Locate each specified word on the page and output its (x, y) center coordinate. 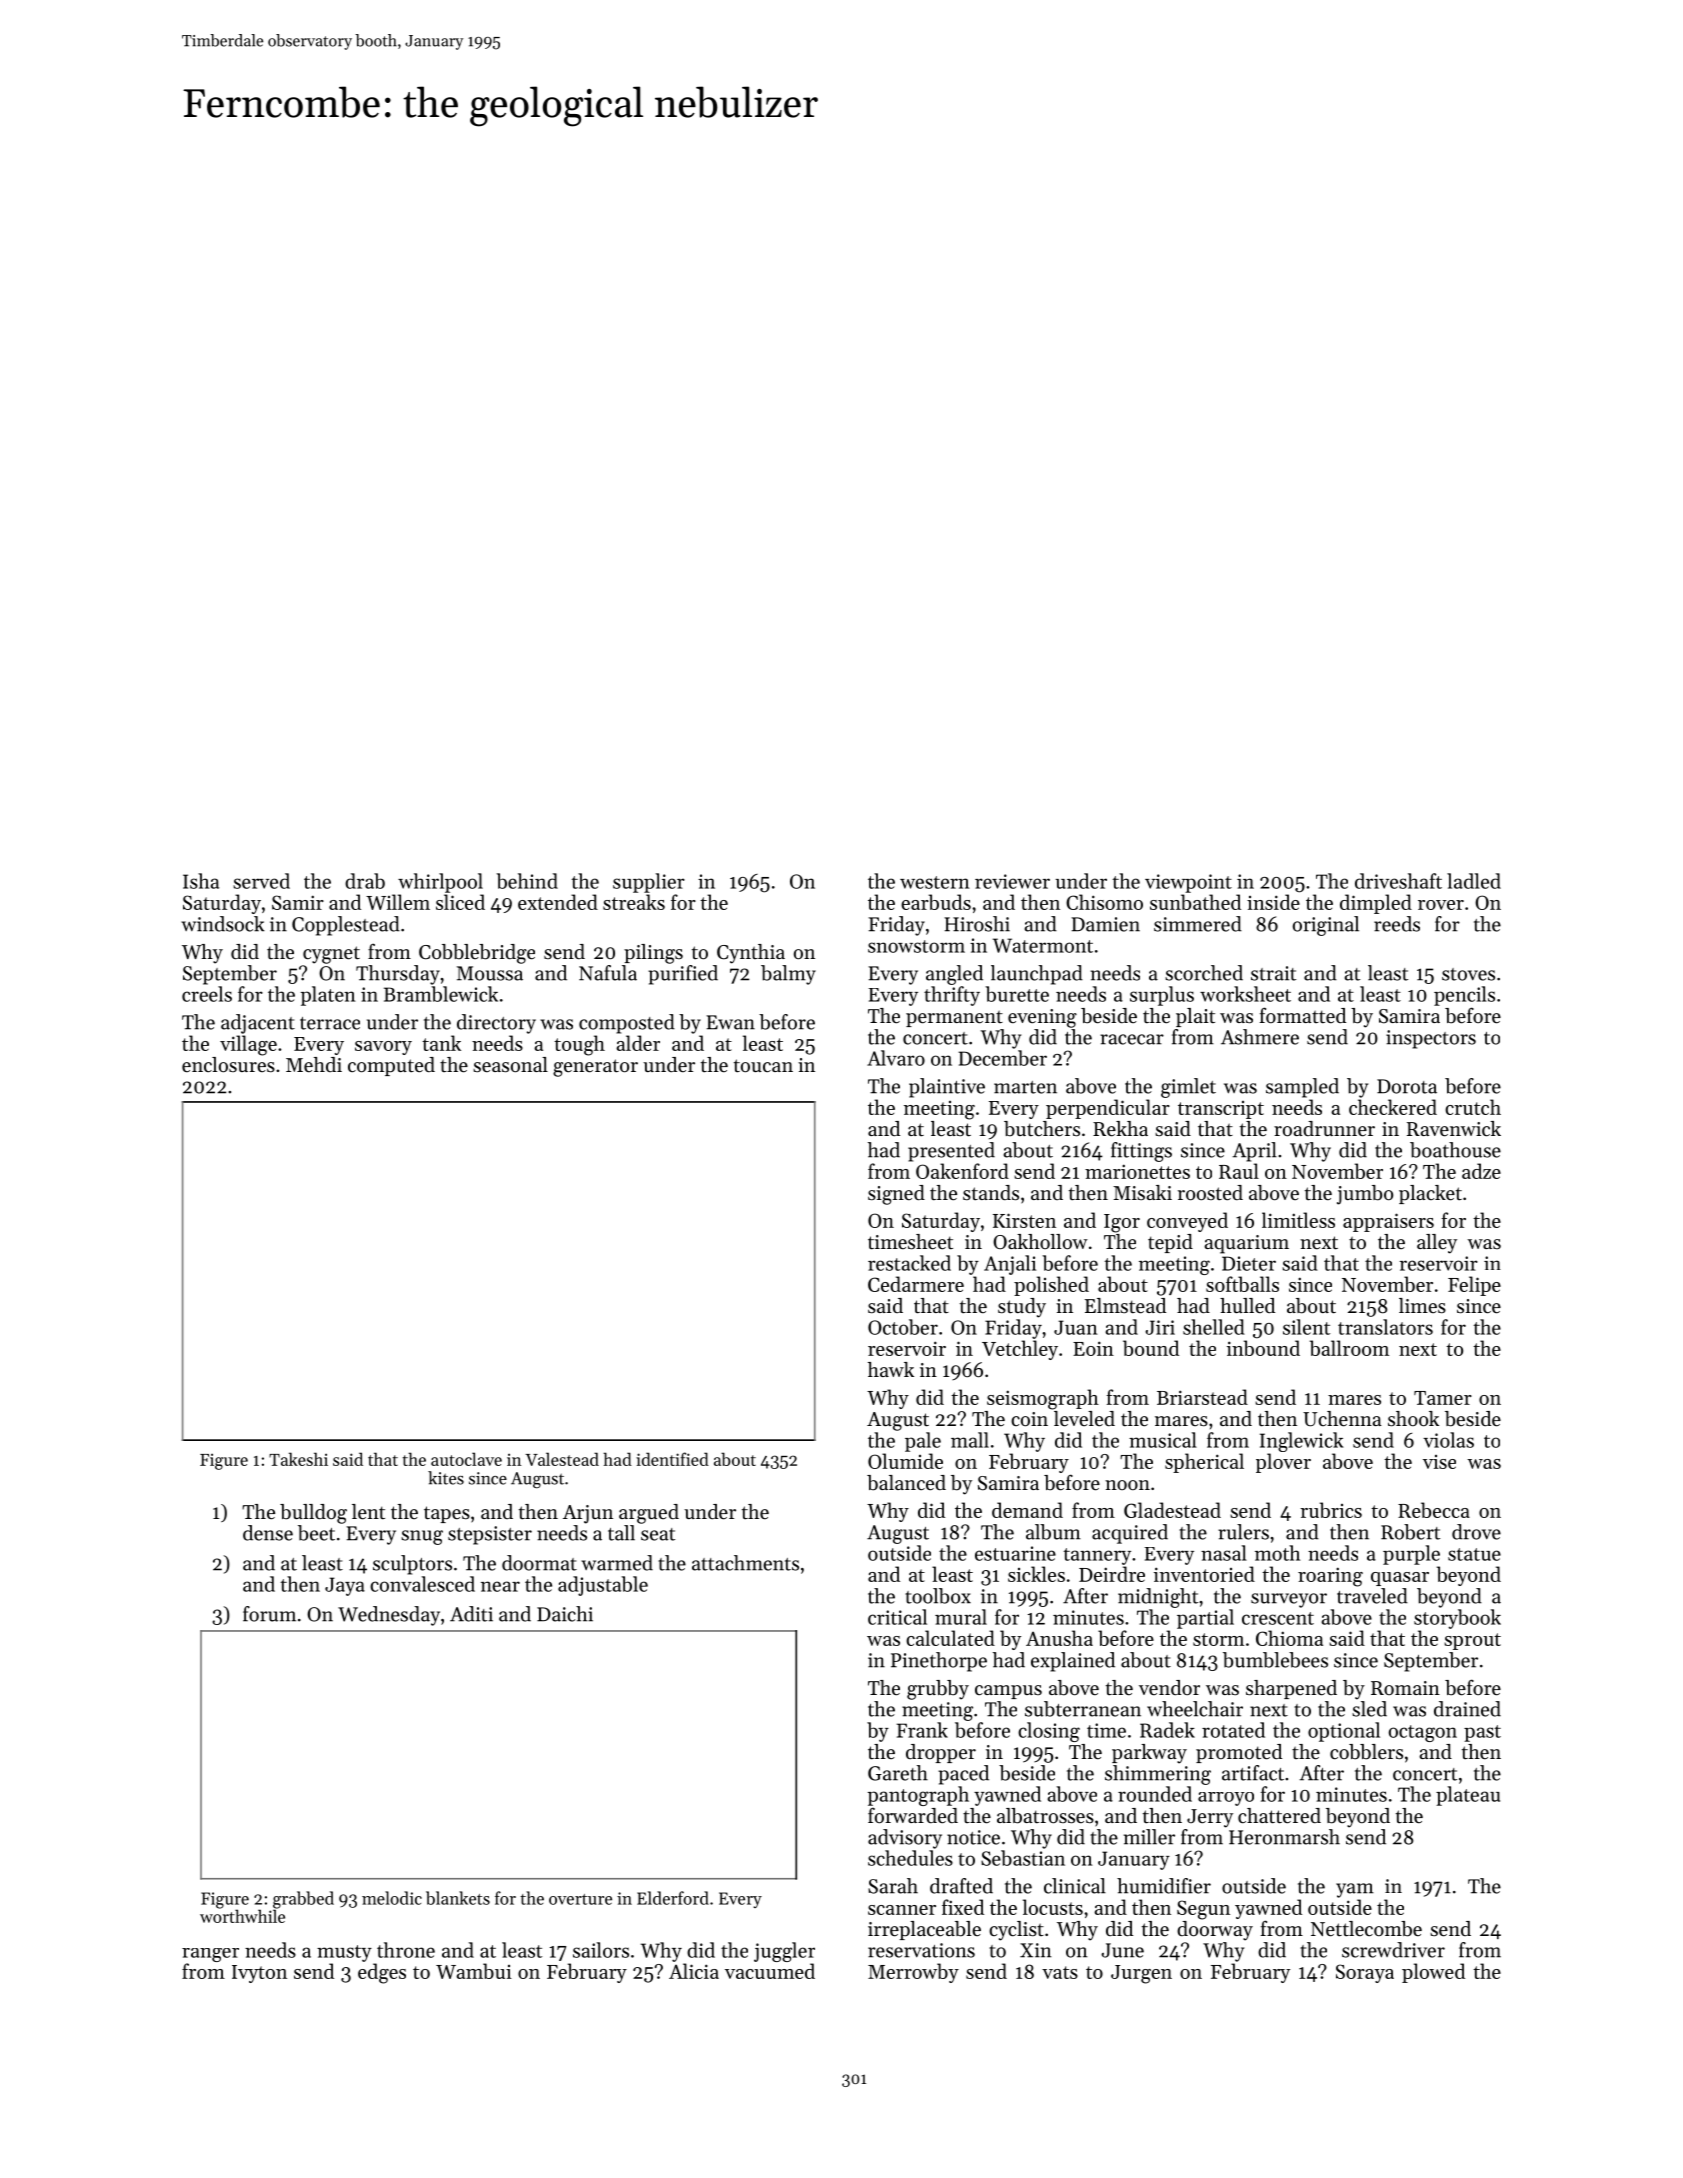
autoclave (466, 1459)
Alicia (694, 1971)
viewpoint (1188, 883)
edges (382, 1973)
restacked (909, 1263)
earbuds (936, 902)
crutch (1473, 1107)
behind (527, 881)
